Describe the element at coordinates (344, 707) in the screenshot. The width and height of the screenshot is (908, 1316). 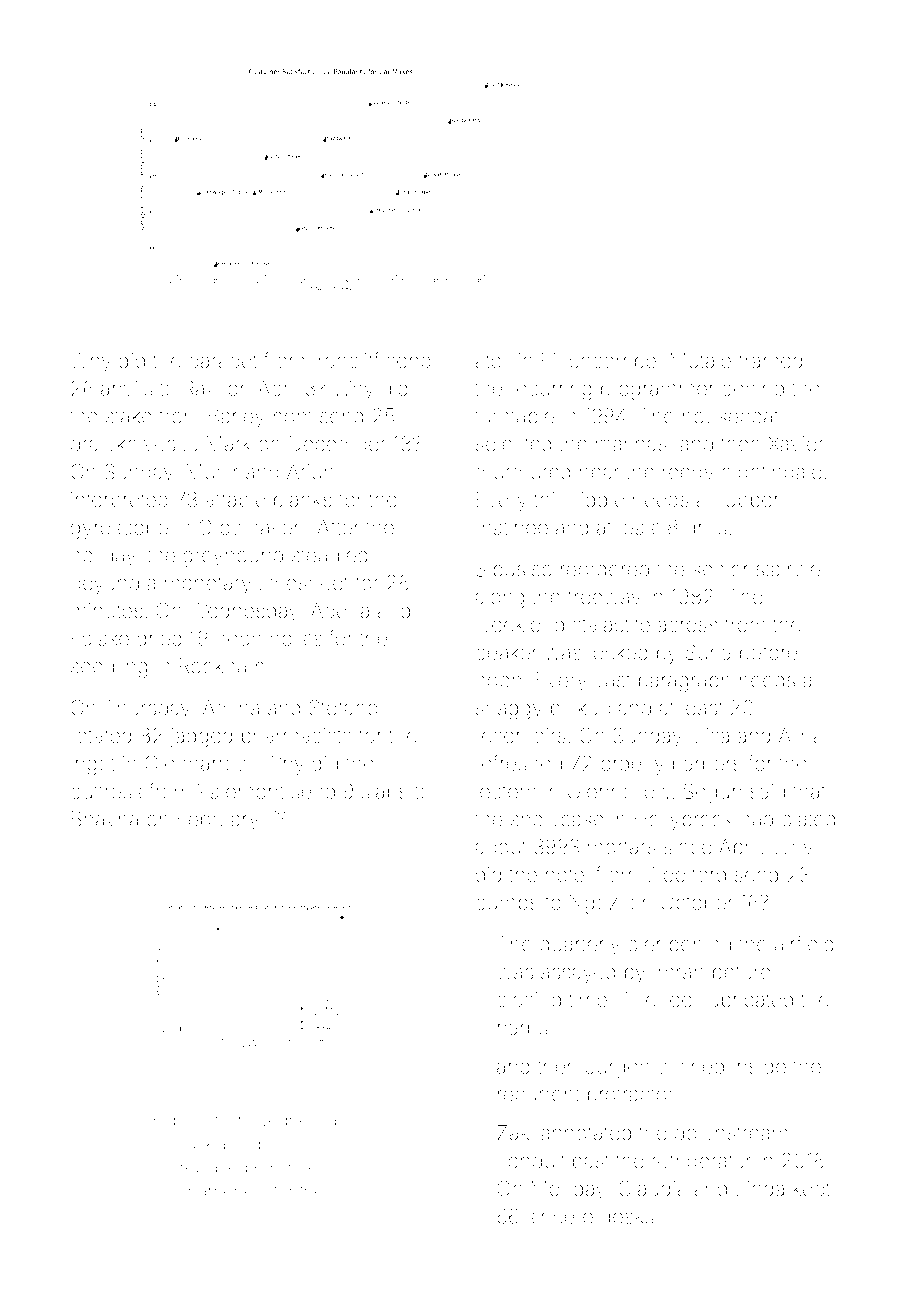
I see `Stefano` at that location.
